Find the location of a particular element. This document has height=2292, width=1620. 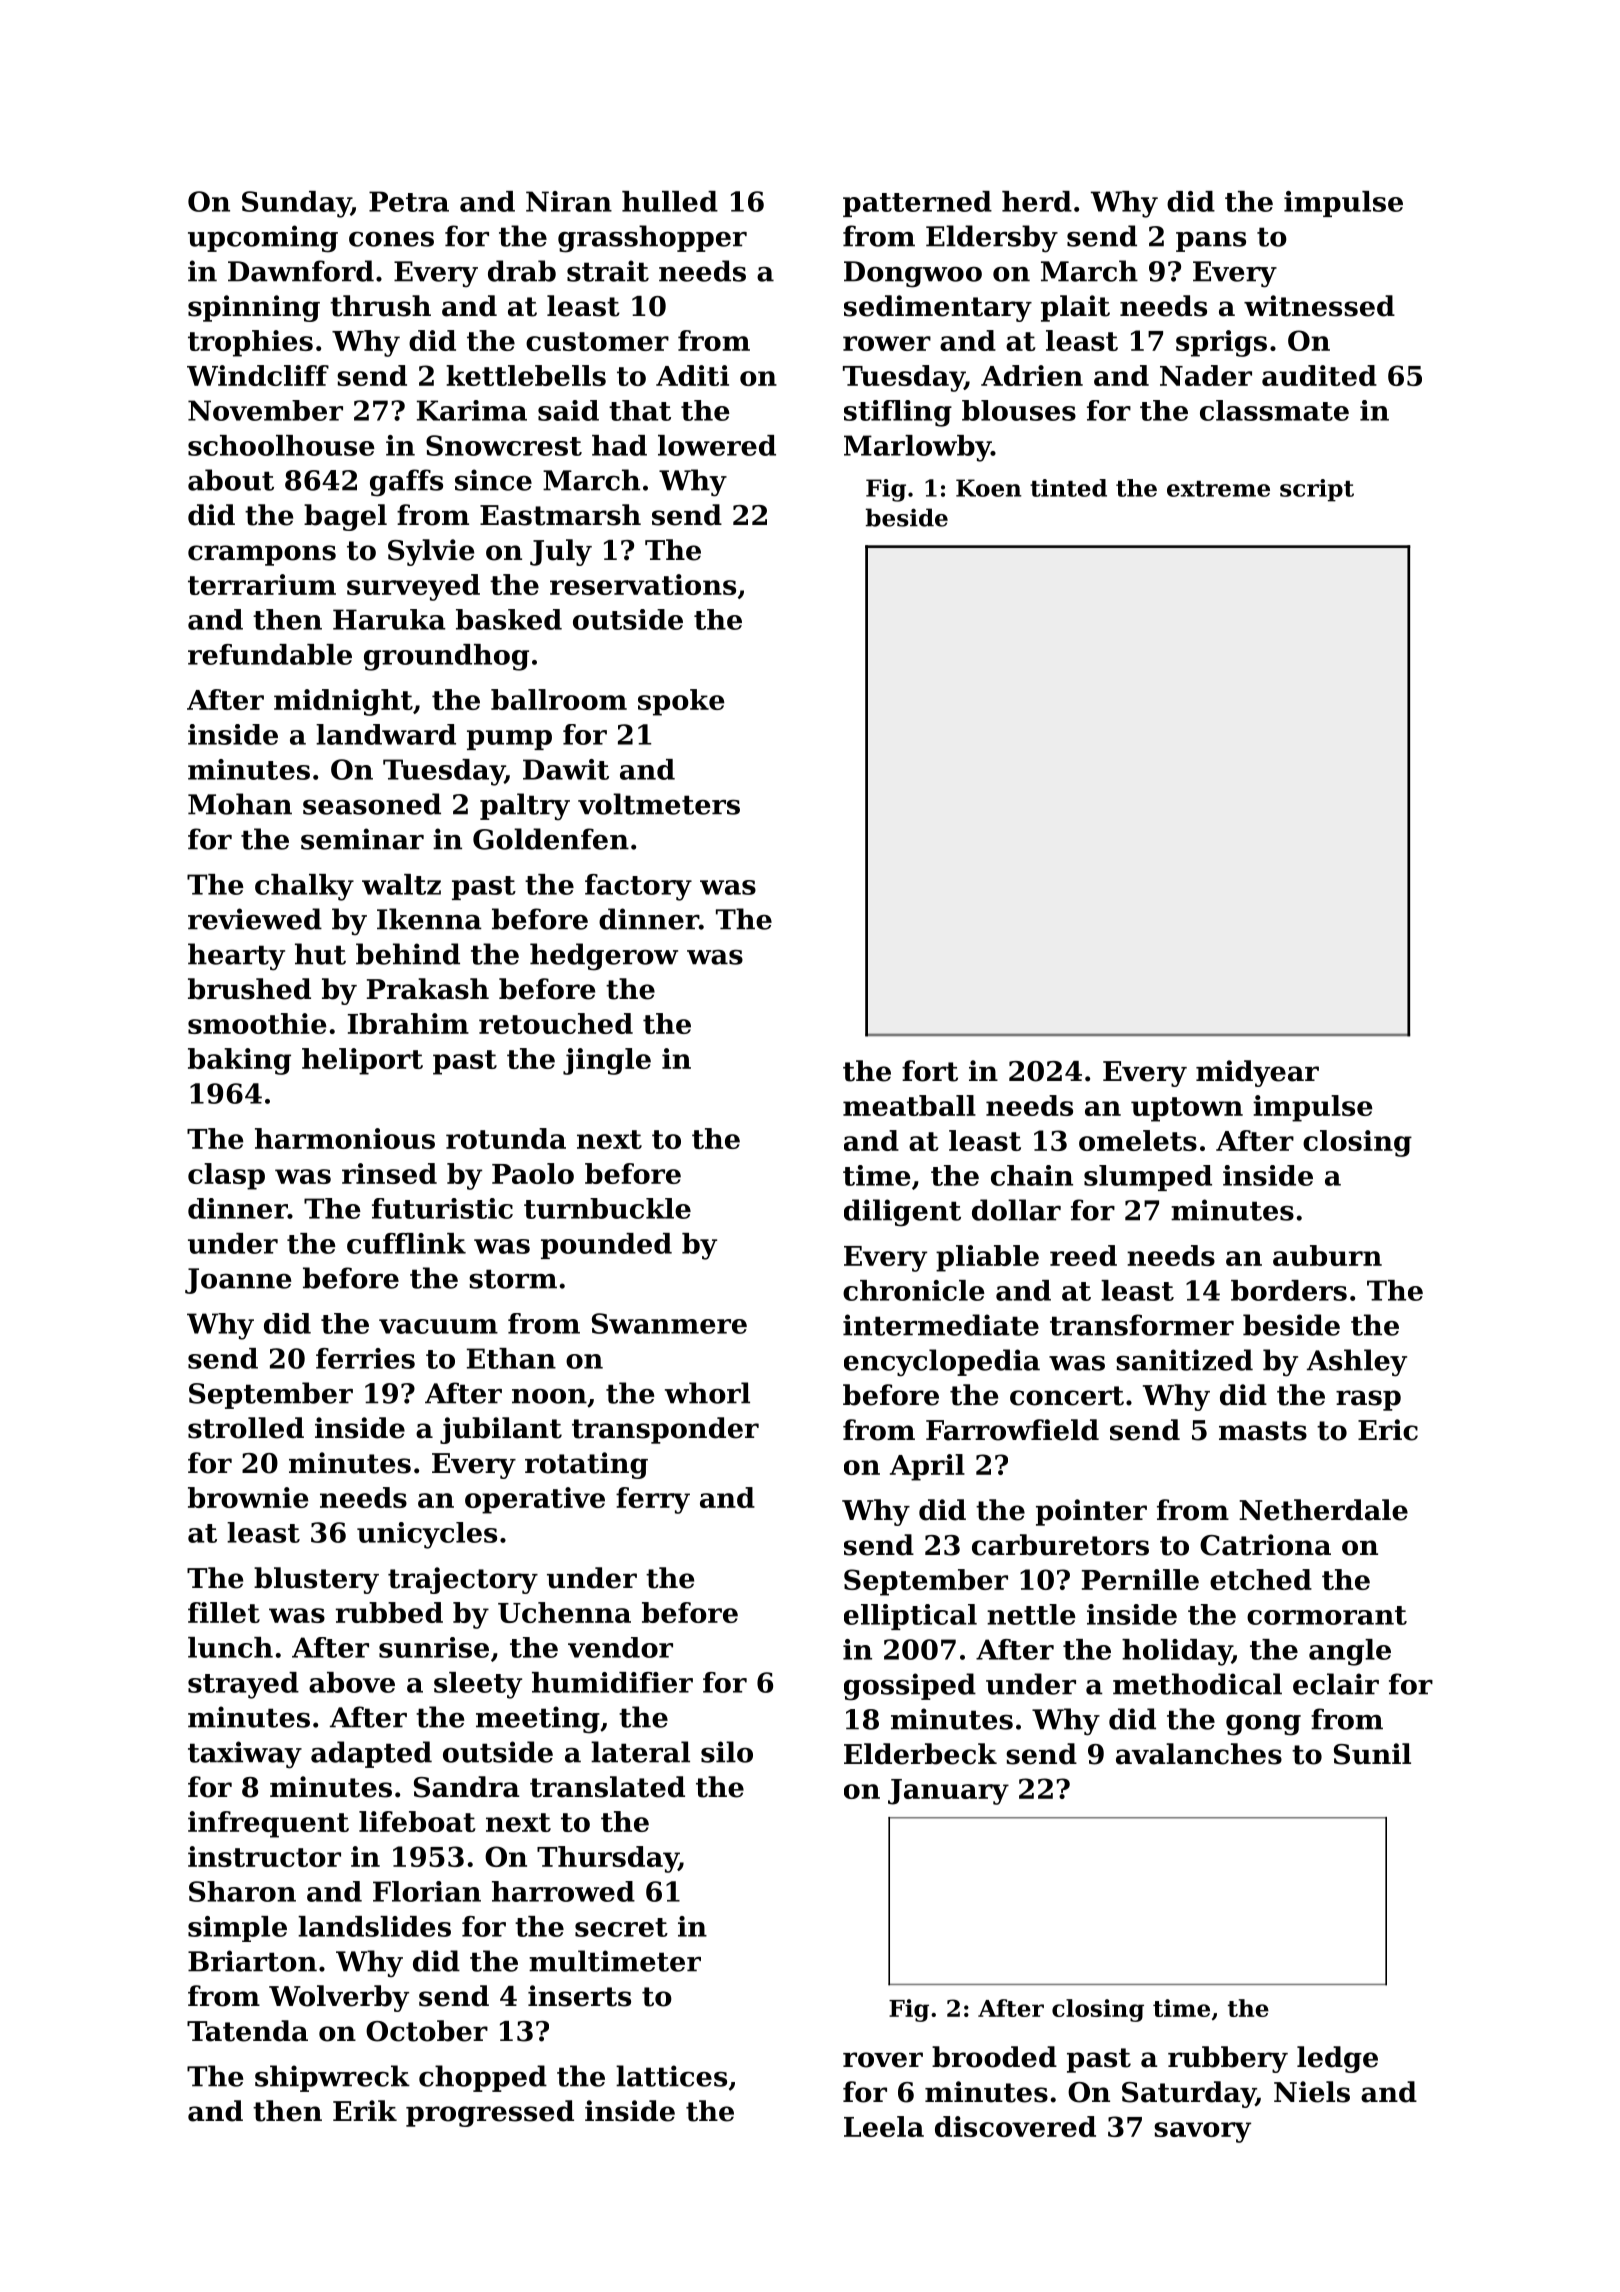

clasp is located at coordinates (226, 1176).
